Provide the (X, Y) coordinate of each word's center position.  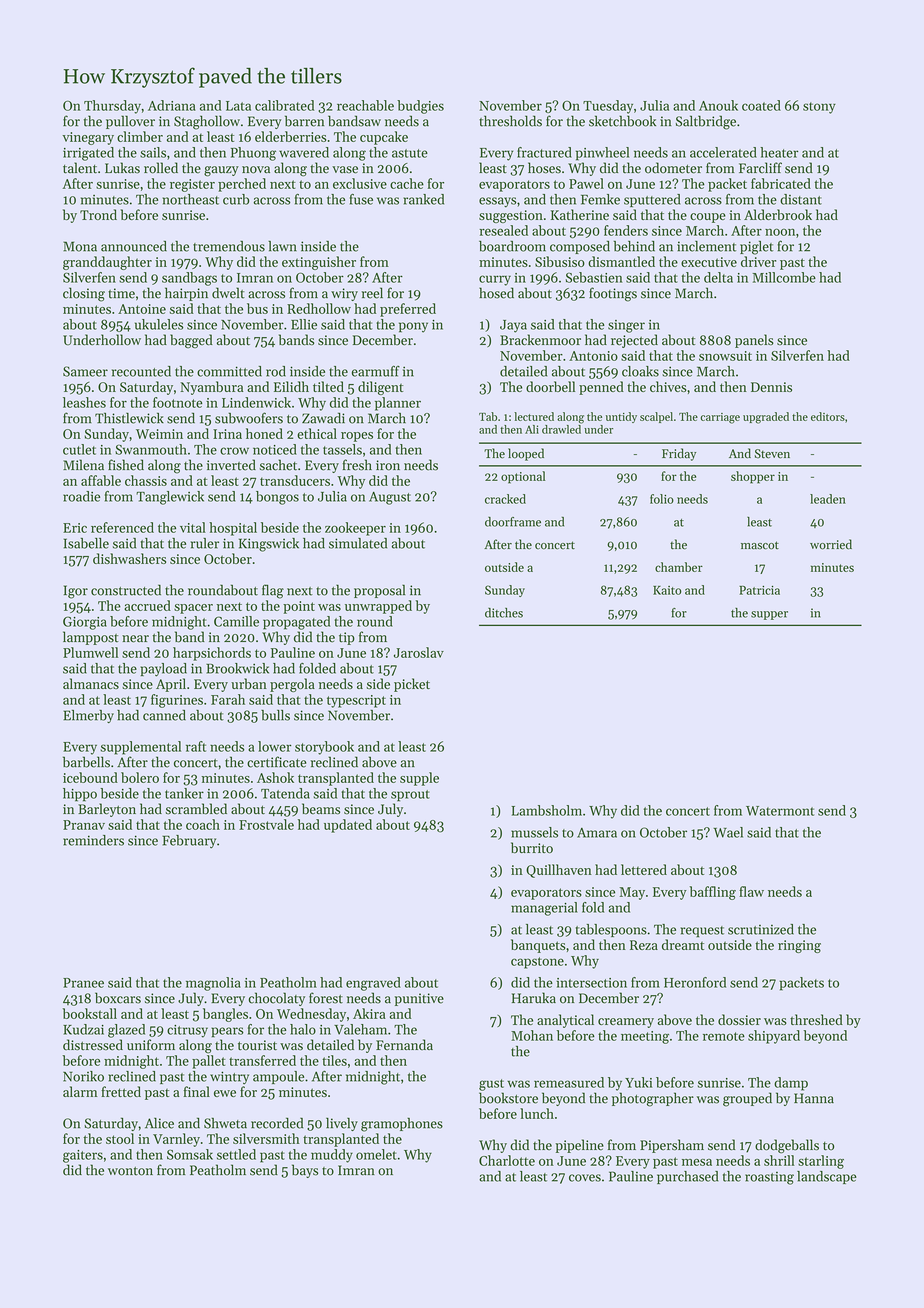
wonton (130, 1171)
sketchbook (622, 121)
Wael (728, 832)
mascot (760, 545)
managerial (544, 909)
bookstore (508, 1098)
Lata (238, 106)
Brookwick (237, 668)
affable (101, 480)
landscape (827, 1177)
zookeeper (355, 529)
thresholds (510, 121)
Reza (644, 945)
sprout (410, 796)
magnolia (213, 984)
